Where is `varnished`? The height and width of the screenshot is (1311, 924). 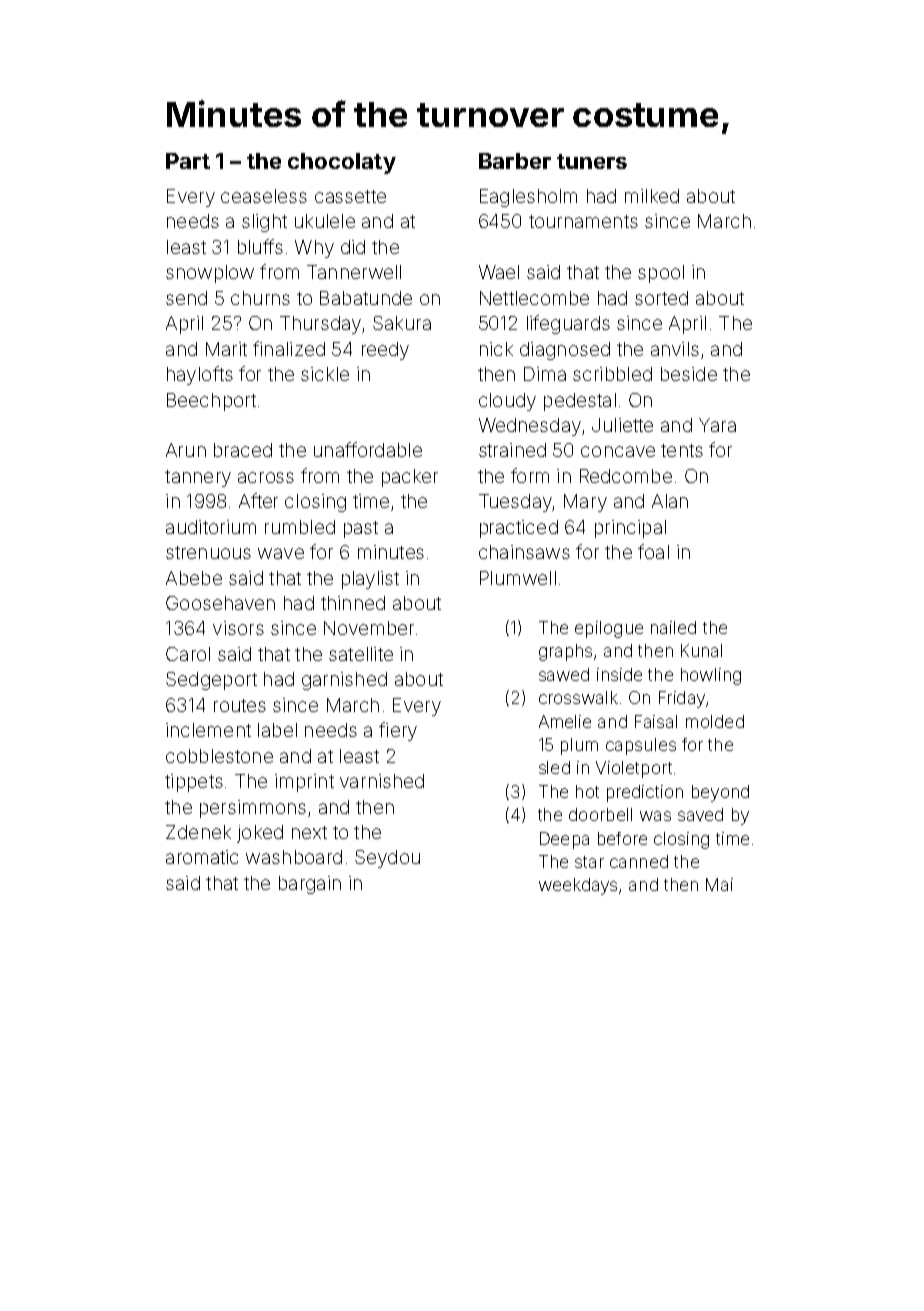
varnished is located at coordinates (382, 781).
